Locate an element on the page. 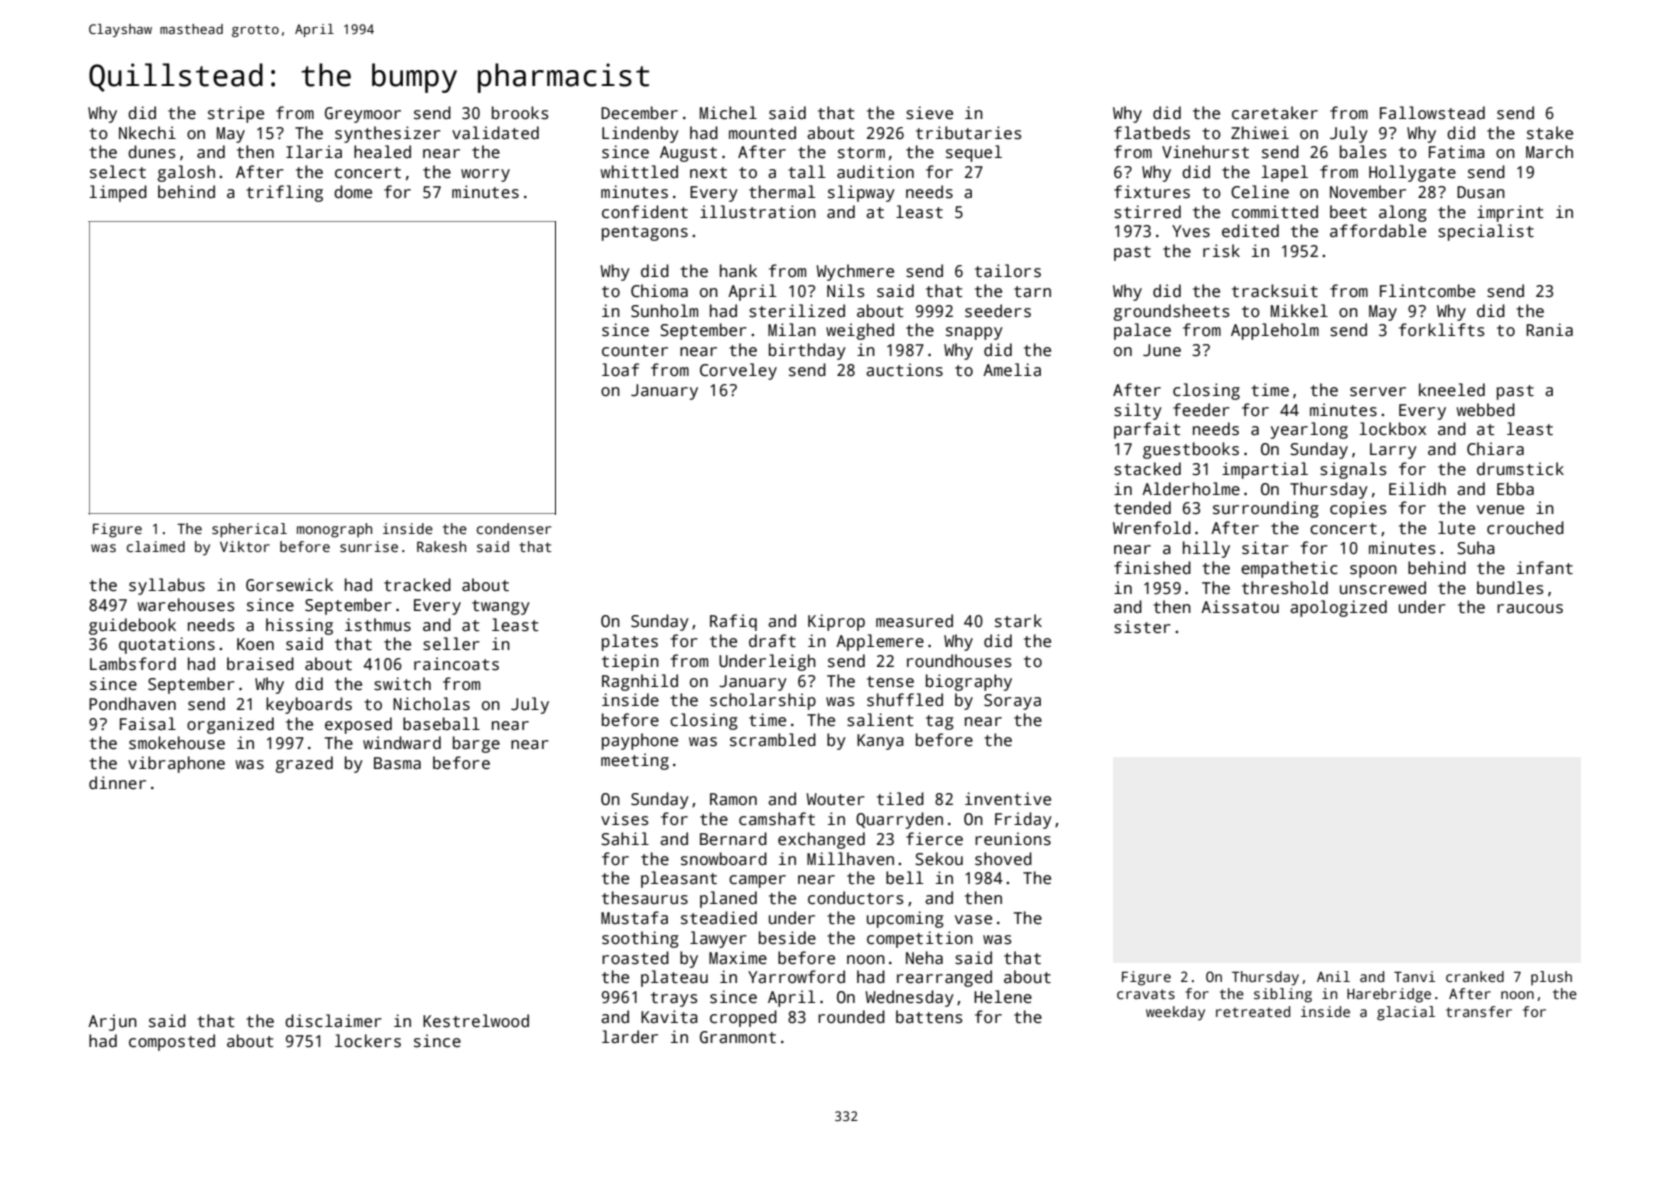 The height and width of the image is (1180, 1669). twangy is located at coordinates (501, 607).
